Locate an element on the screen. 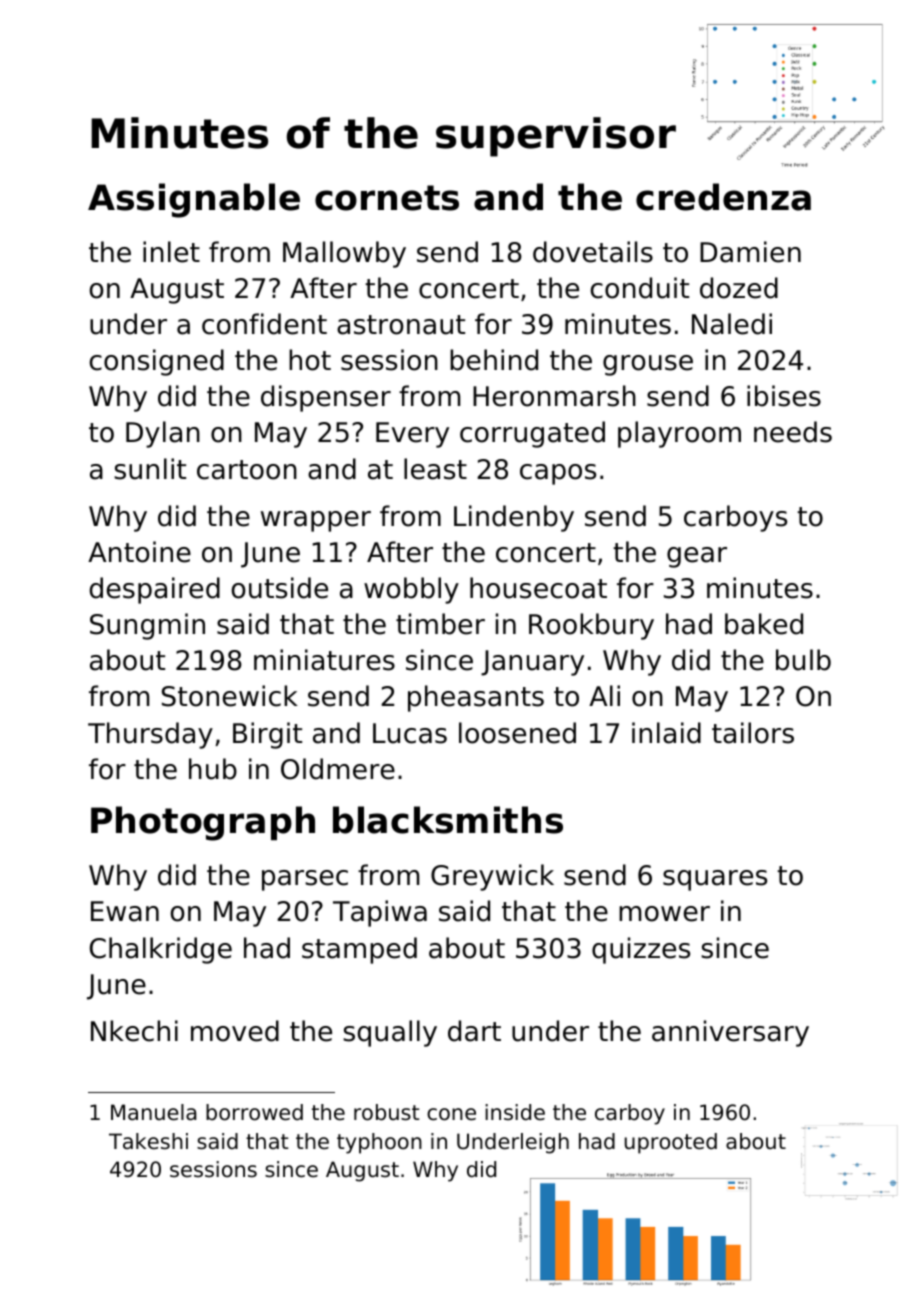 The height and width of the screenshot is (1311, 924). dovetails is located at coordinates (593, 252).
